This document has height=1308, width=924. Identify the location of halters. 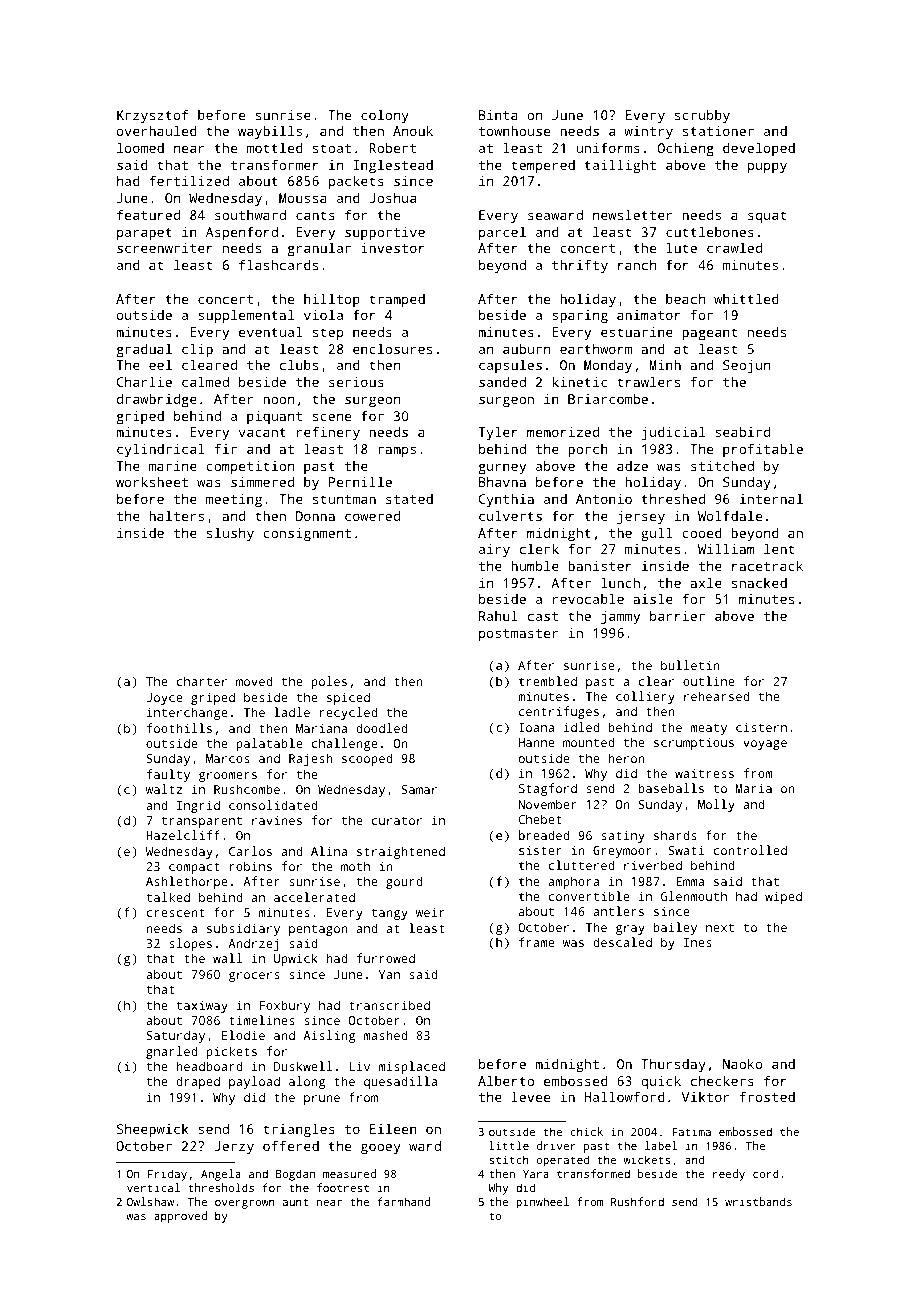
(176, 515).
